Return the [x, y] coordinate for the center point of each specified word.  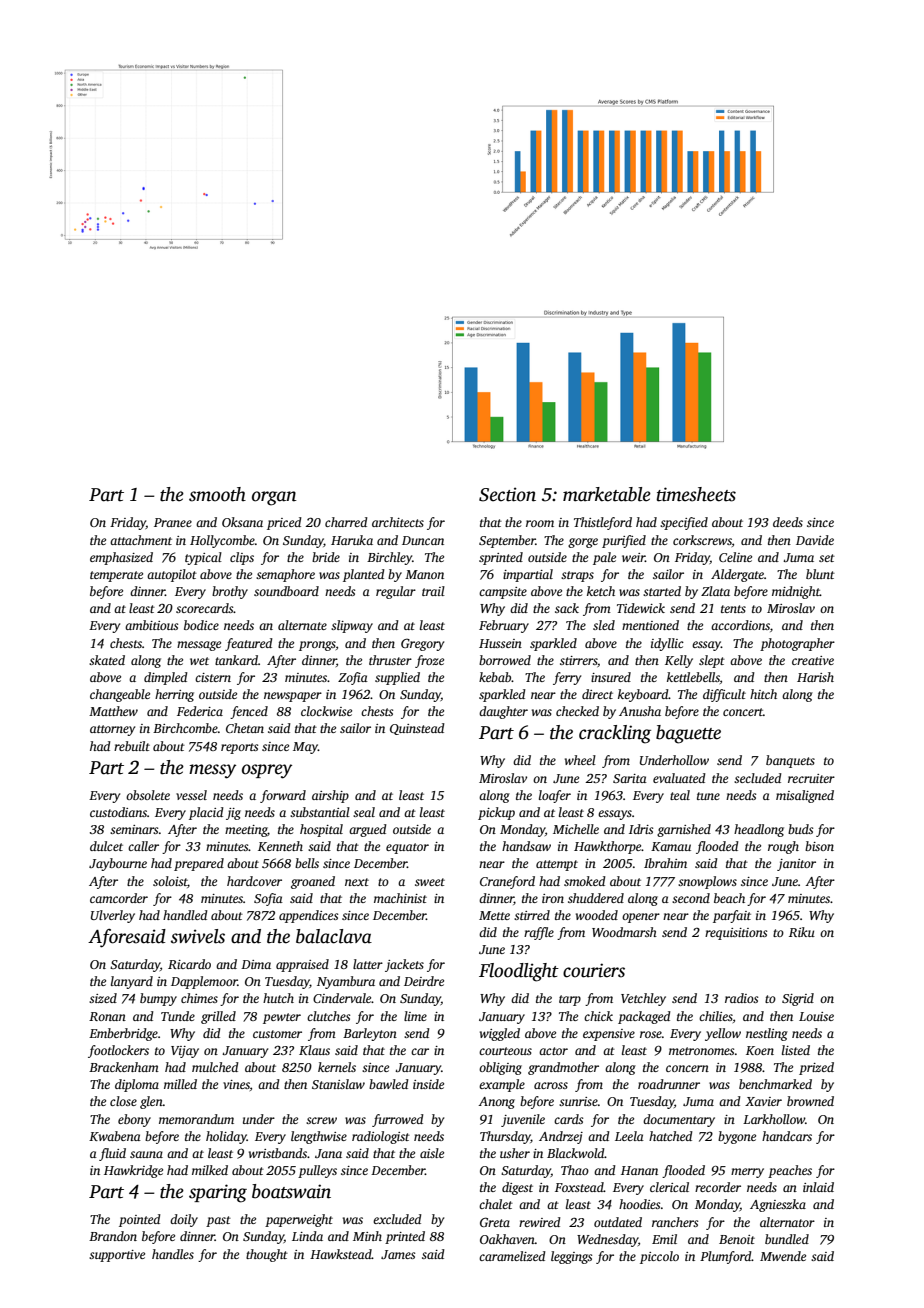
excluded [397, 1219]
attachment [141, 540]
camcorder [119, 898]
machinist [400, 898]
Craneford [507, 882]
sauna [146, 1154]
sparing [218, 1193]
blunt [820, 574]
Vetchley [643, 999]
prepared [199, 864]
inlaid [818, 1187]
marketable [607, 494]
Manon [424, 574]
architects [398, 522]
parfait [732, 916]
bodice [201, 625]
